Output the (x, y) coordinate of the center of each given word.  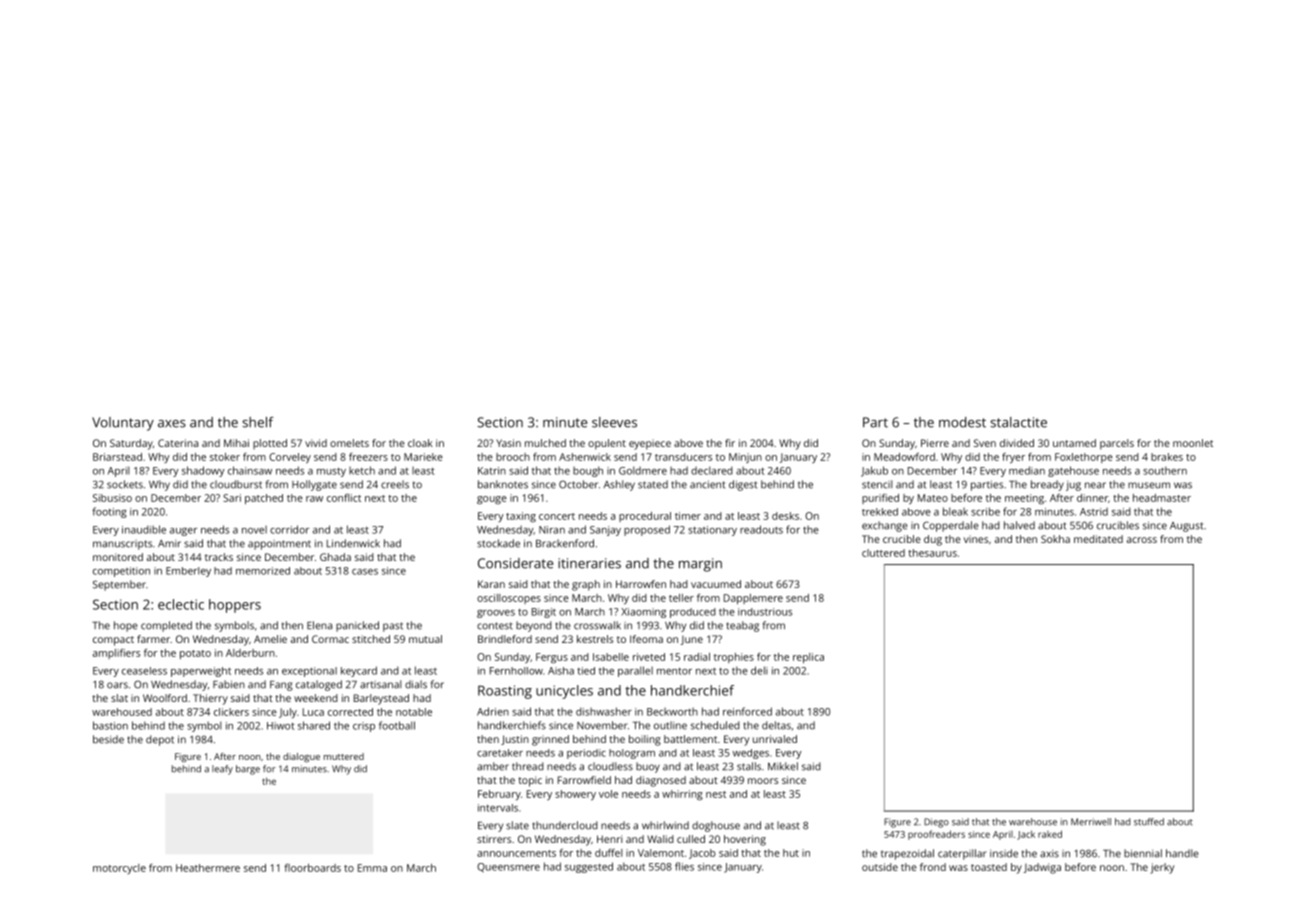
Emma (372, 868)
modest (962, 422)
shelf (258, 422)
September (119, 585)
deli (759, 670)
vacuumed (716, 584)
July (288, 713)
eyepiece (650, 444)
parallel (635, 671)
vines (976, 539)
